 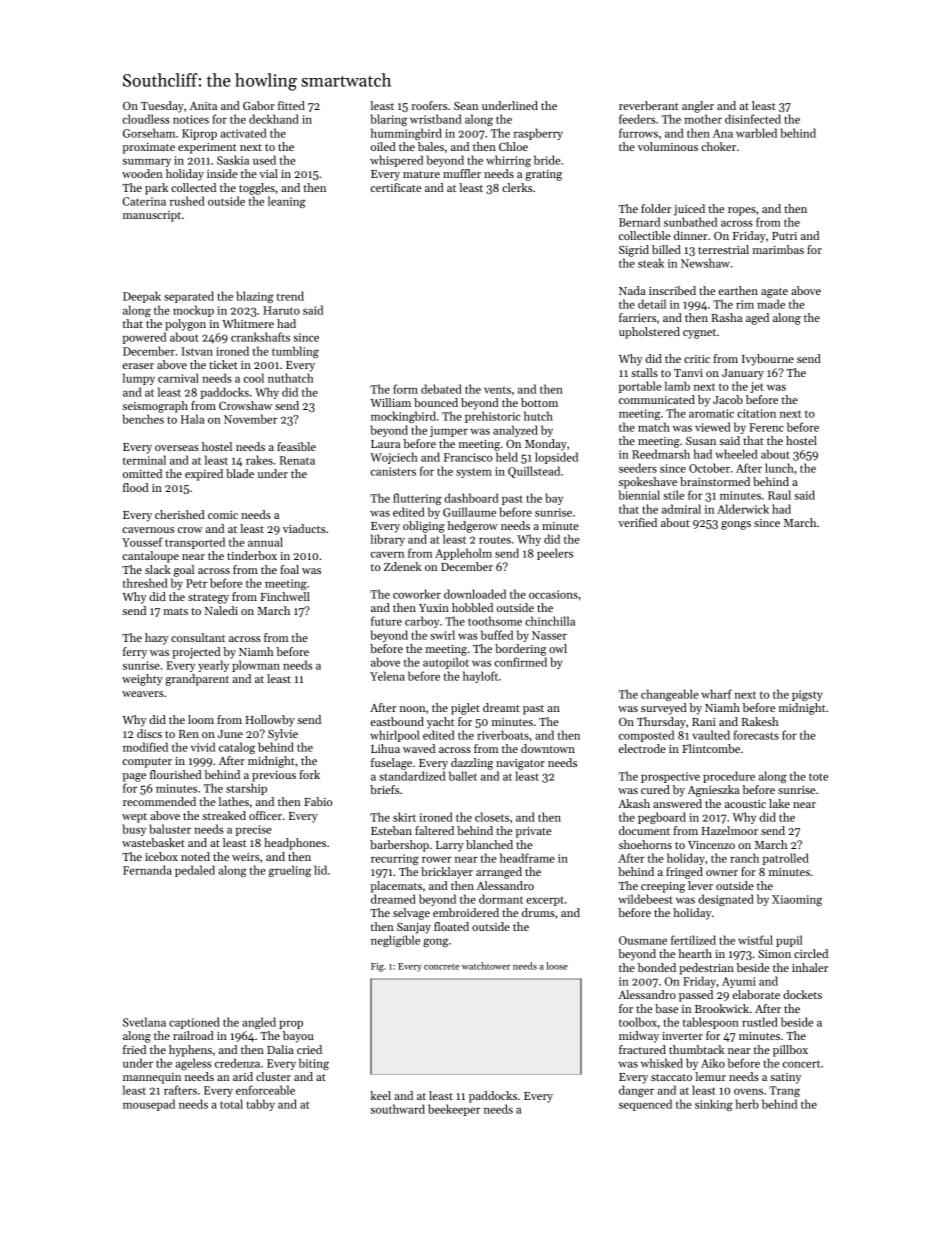 What do you see at coordinates (231, 1104) in the screenshot?
I see `total` at bounding box center [231, 1104].
